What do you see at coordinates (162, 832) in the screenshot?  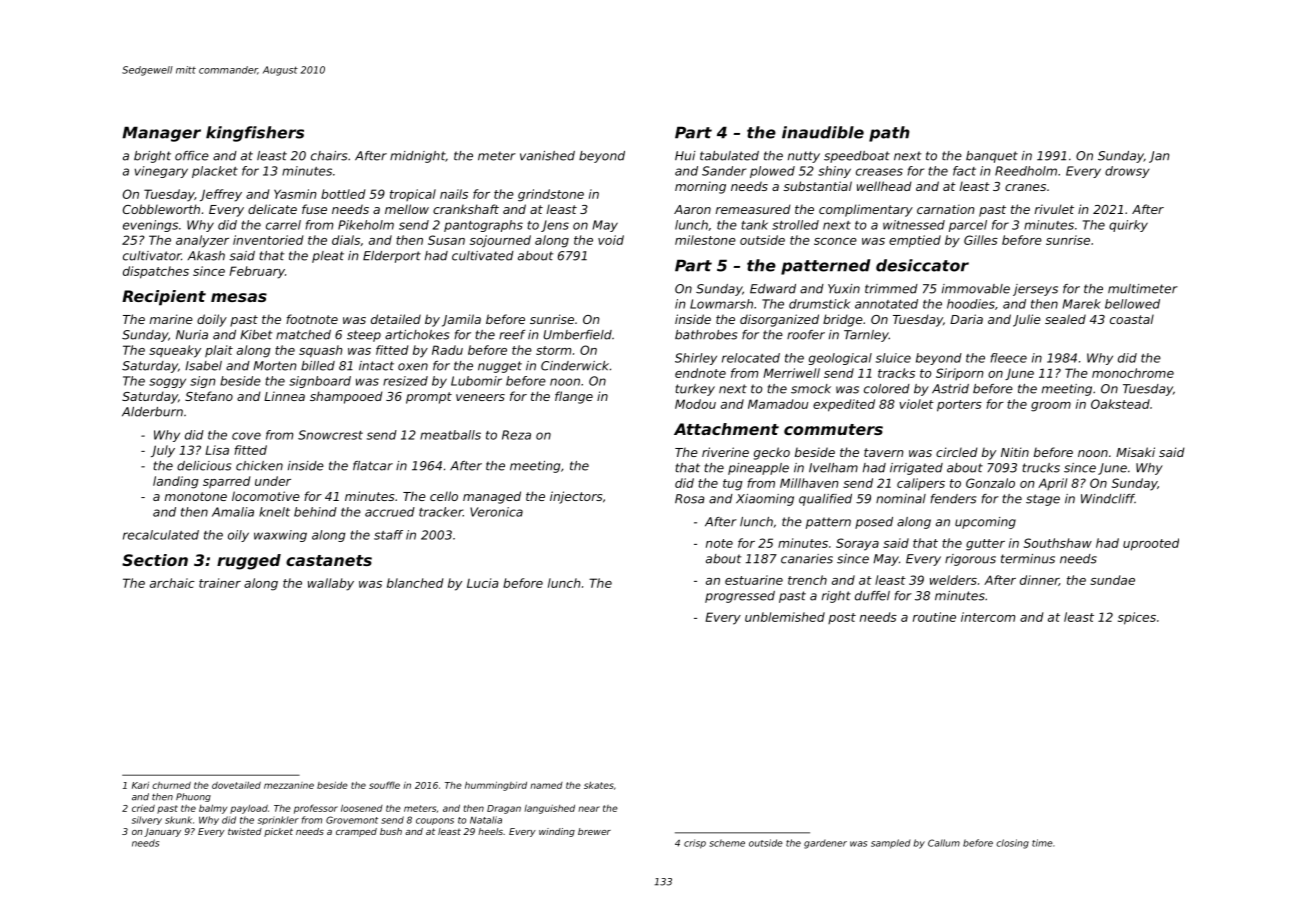 I see `January` at bounding box center [162, 832].
